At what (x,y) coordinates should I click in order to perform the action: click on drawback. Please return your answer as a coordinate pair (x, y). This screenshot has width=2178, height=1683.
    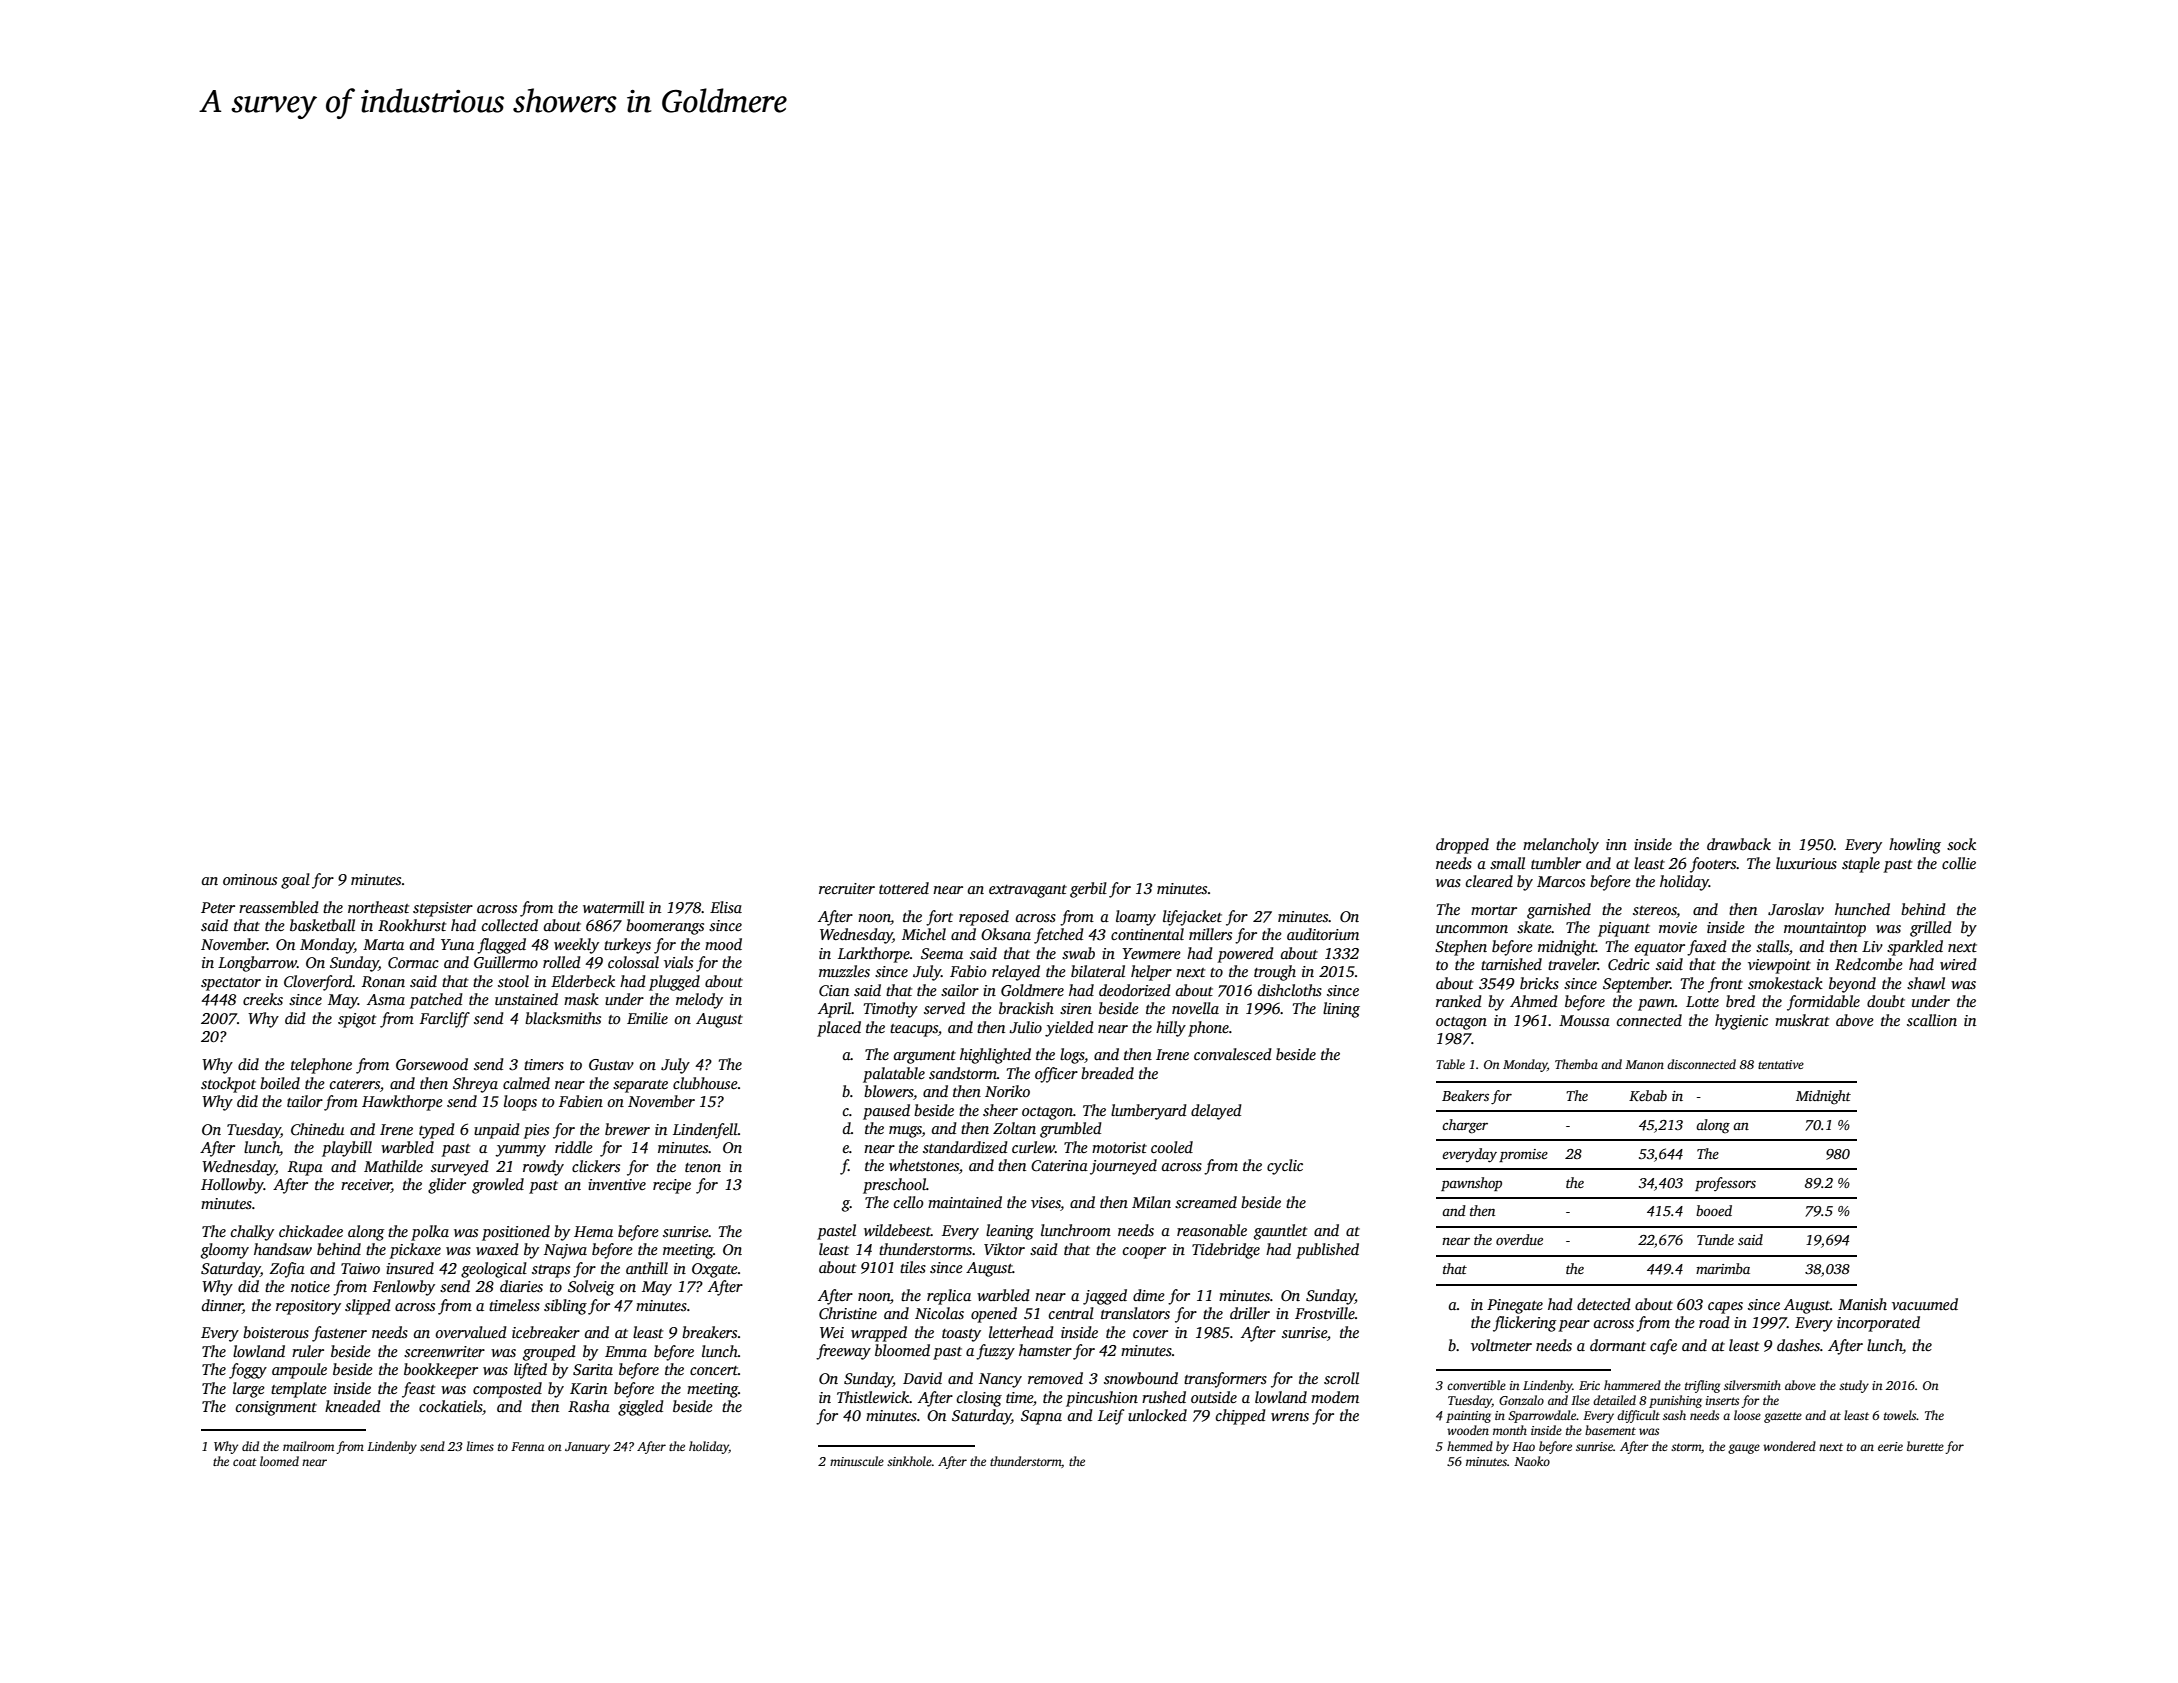
    Looking at the image, I should click on (1739, 844).
